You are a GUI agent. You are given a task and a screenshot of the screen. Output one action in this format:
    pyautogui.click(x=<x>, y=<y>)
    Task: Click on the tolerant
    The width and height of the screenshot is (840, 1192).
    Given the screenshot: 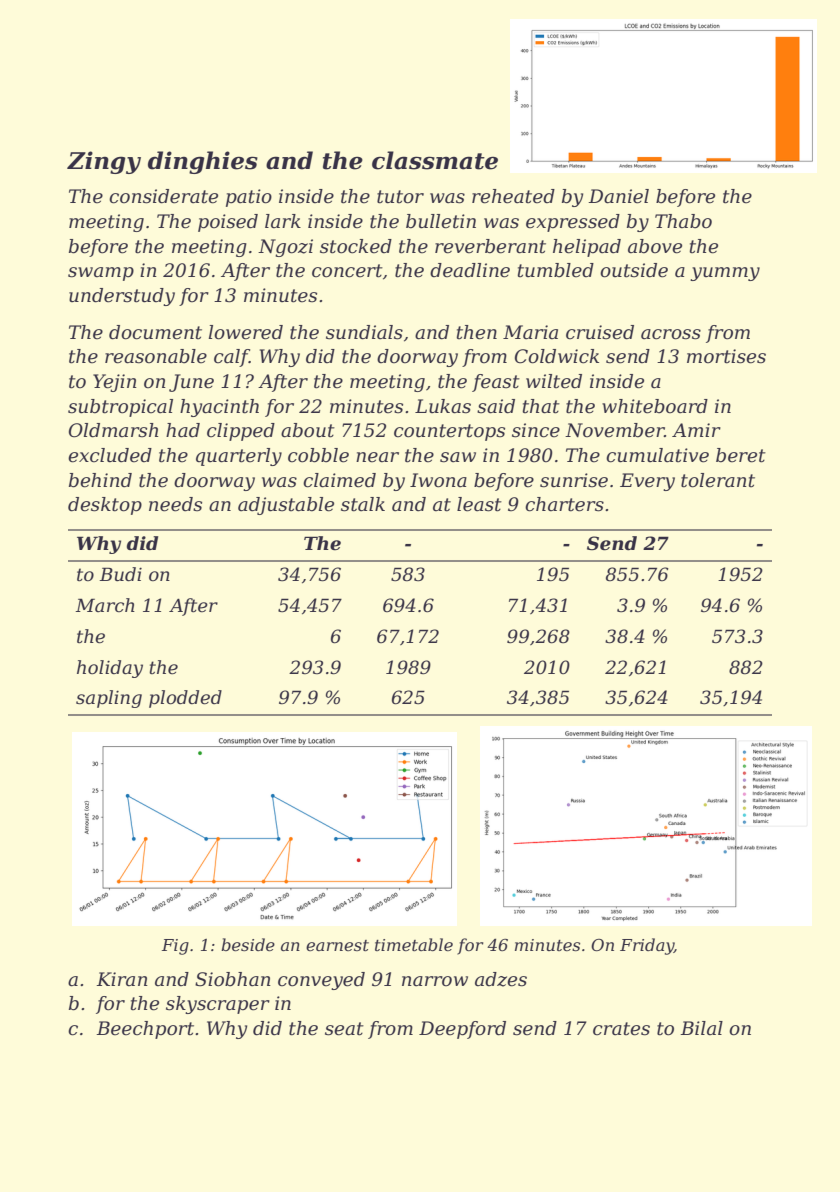 What is the action you would take?
    pyautogui.click(x=718, y=480)
